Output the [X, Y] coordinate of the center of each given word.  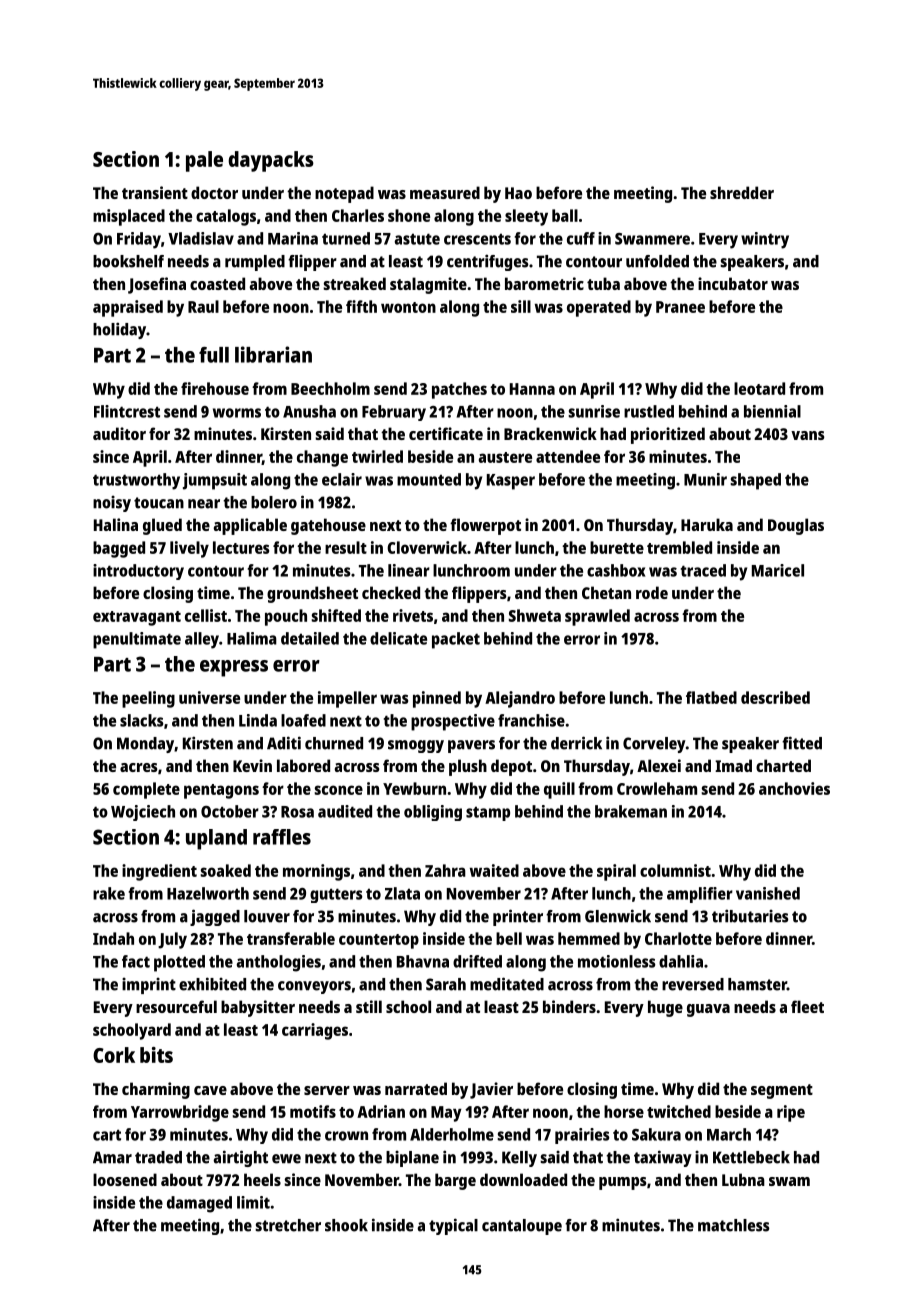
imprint [149, 986]
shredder [742, 192]
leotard [759, 388]
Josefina [157, 285]
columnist [675, 870]
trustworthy [136, 481]
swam [789, 1181]
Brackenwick [550, 433]
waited [494, 870]
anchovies [794, 788]
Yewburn [414, 788]
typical [453, 1226]
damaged [199, 1204]
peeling [148, 699]
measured [445, 192]
